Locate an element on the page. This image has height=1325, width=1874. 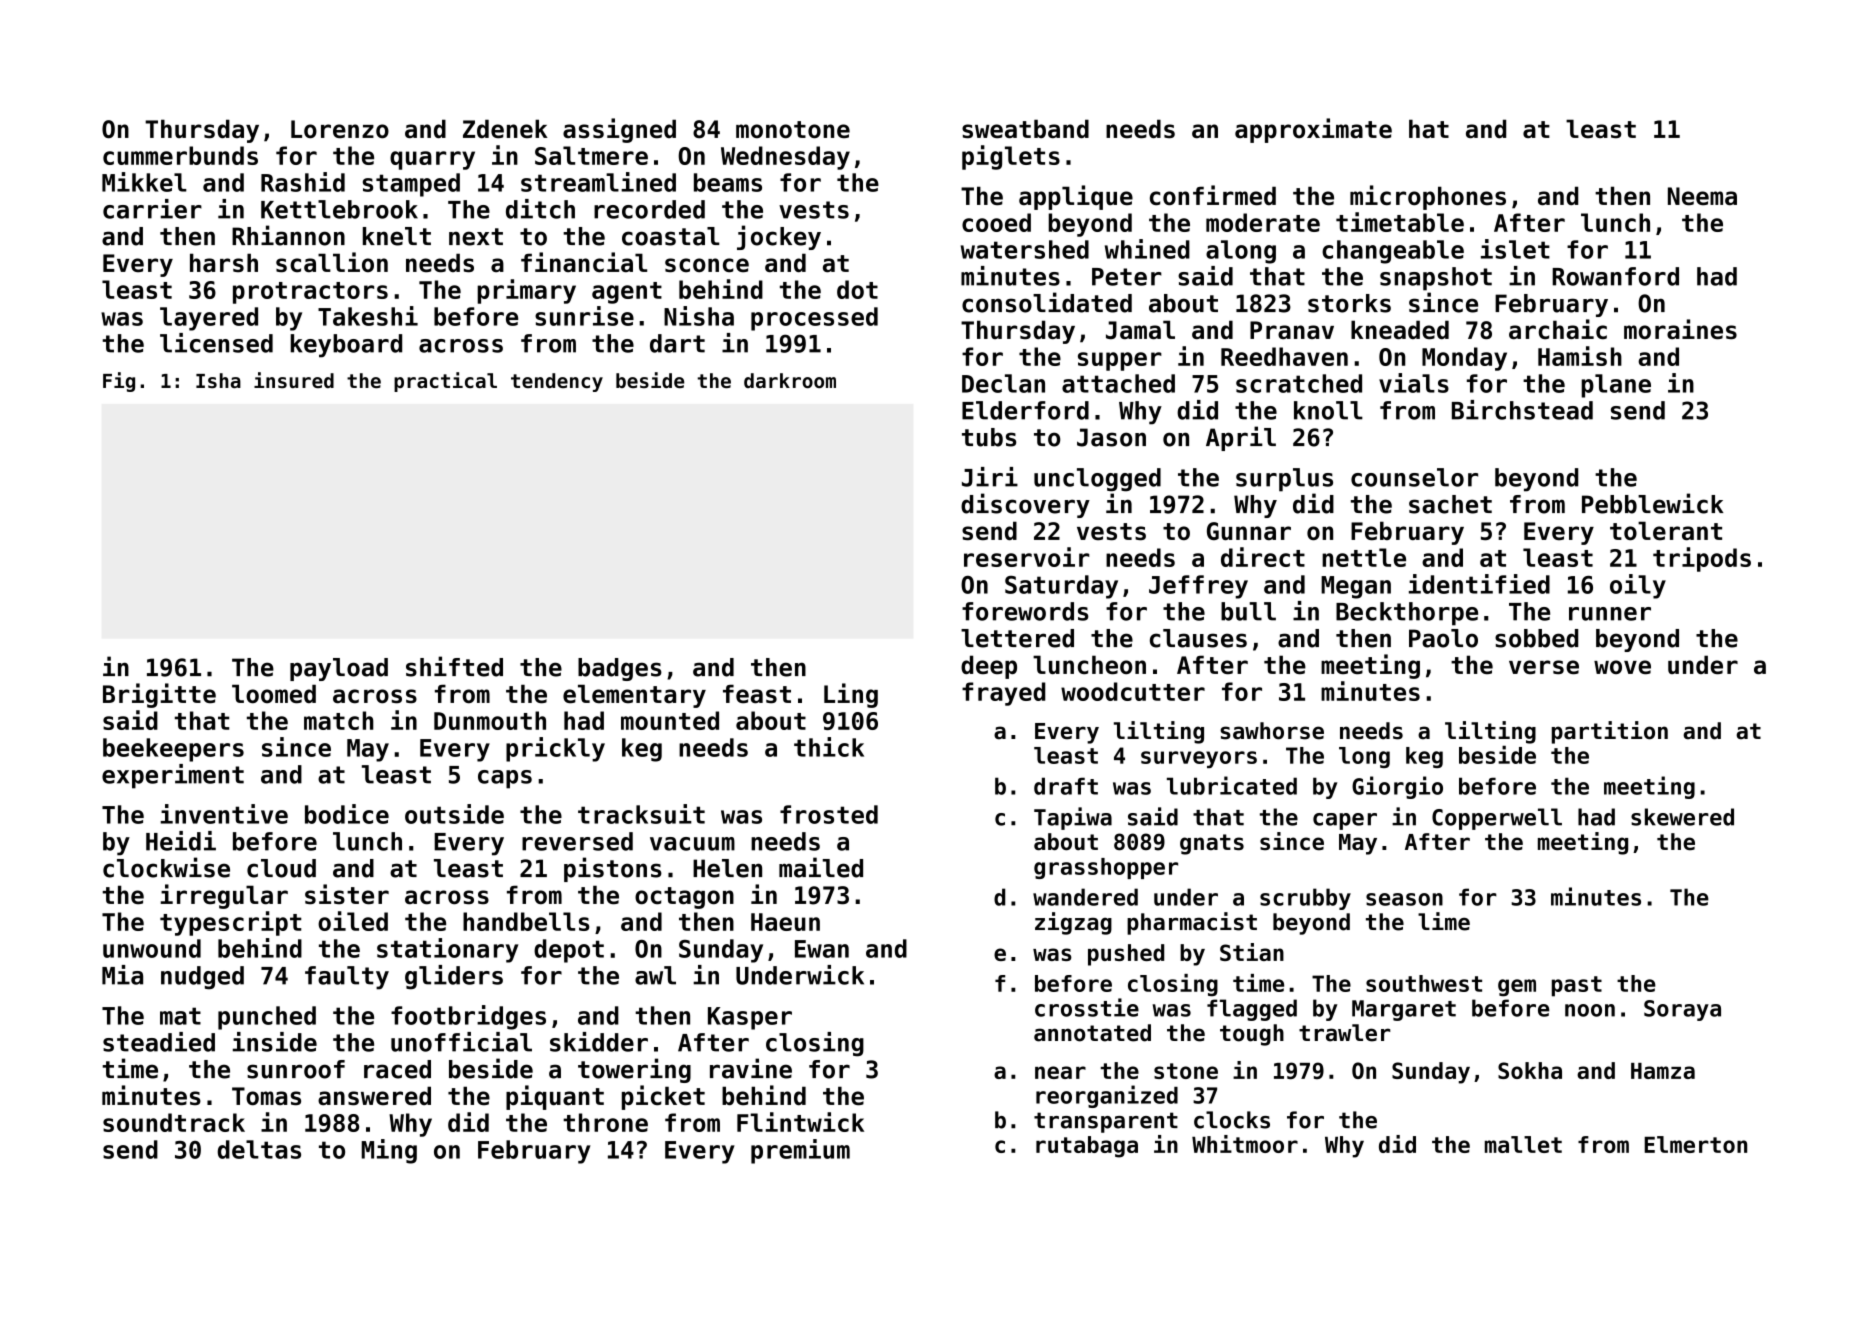
frosted is located at coordinates (829, 814).
